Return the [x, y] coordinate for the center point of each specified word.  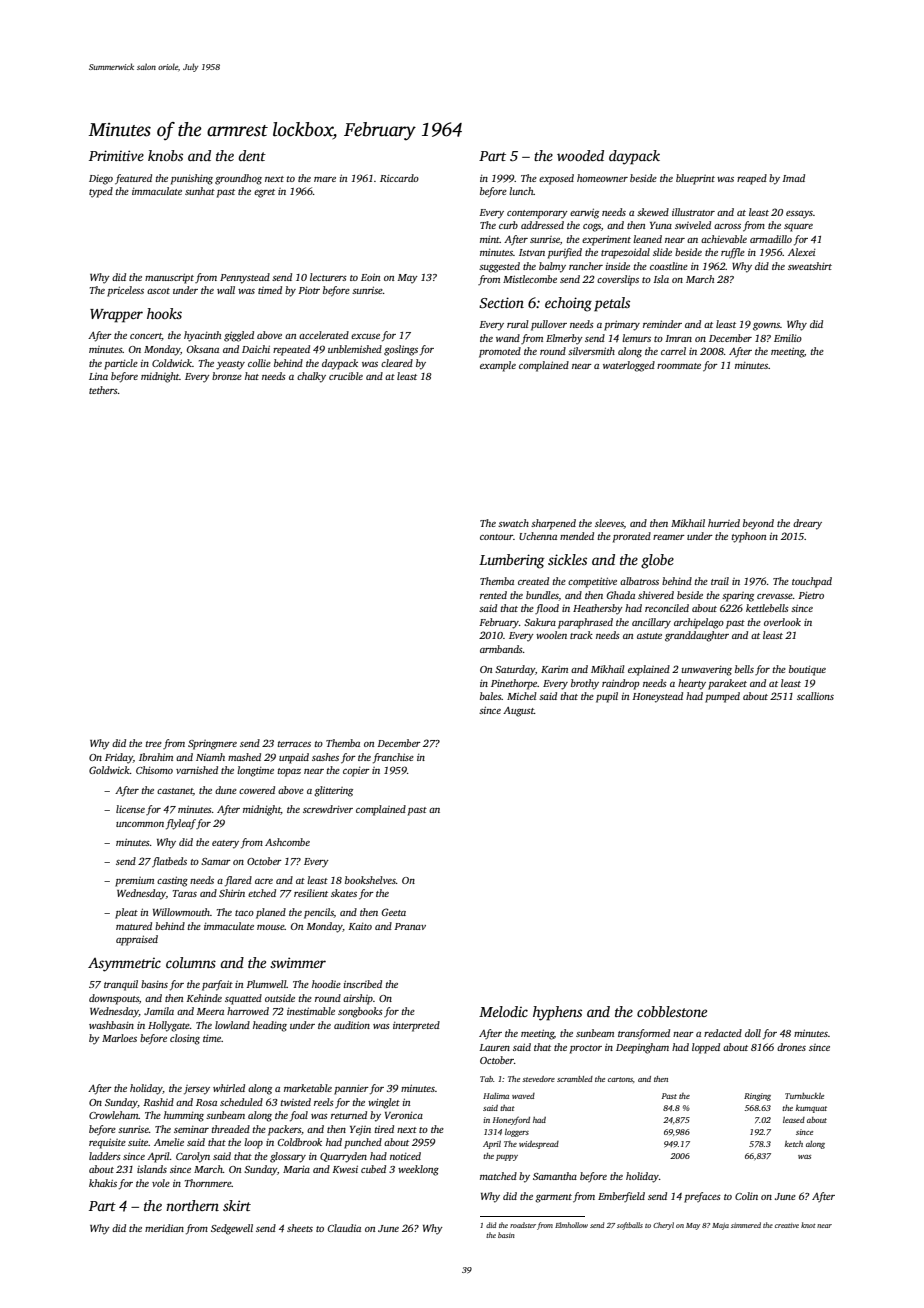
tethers [103, 390]
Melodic [503, 1011]
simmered [746, 1225]
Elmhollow [571, 1225]
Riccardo [399, 178]
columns [191, 962]
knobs [165, 155]
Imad [793, 178]
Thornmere [208, 1183]
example [498, 366]
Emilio [788, 338]
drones [791, 1047]
